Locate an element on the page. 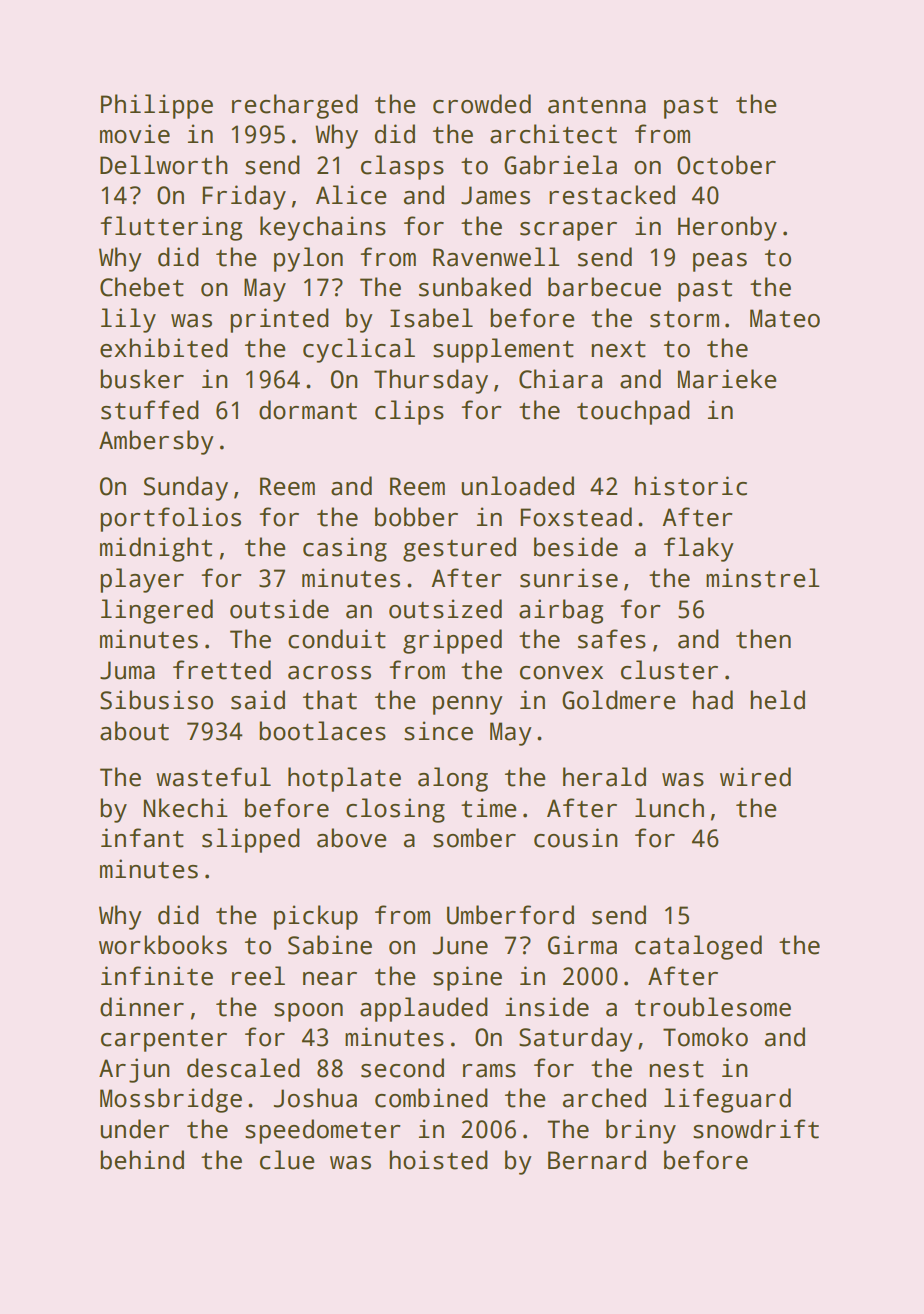  crowded is located at coordinates (482, 104).
